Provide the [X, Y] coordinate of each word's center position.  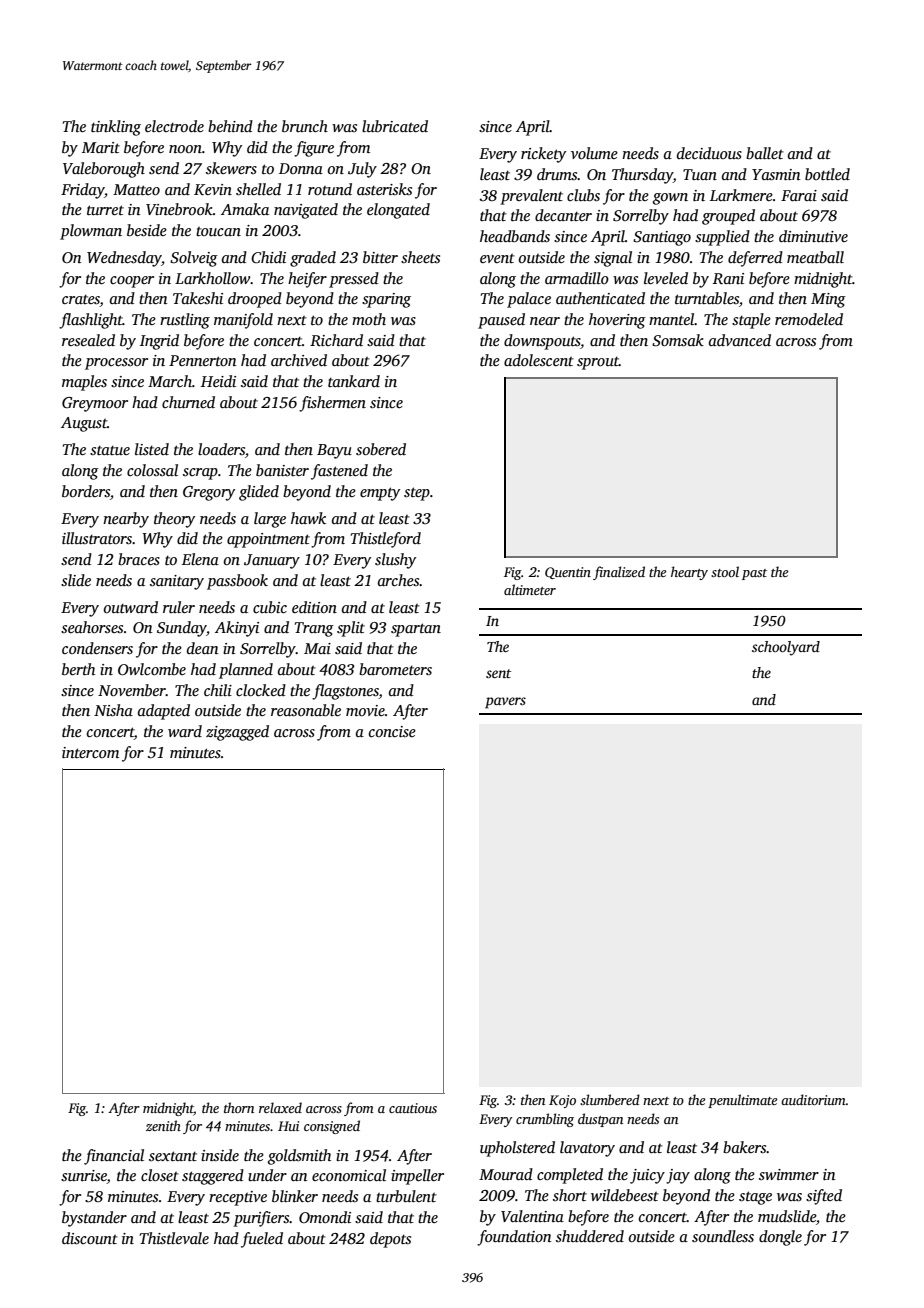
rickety [543, 155]
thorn [239, 1107]
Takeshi [198, 298]
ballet [765, 153]
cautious [413, 1108]
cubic [270, 607]
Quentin [568, 573]
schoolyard [786, 648]
